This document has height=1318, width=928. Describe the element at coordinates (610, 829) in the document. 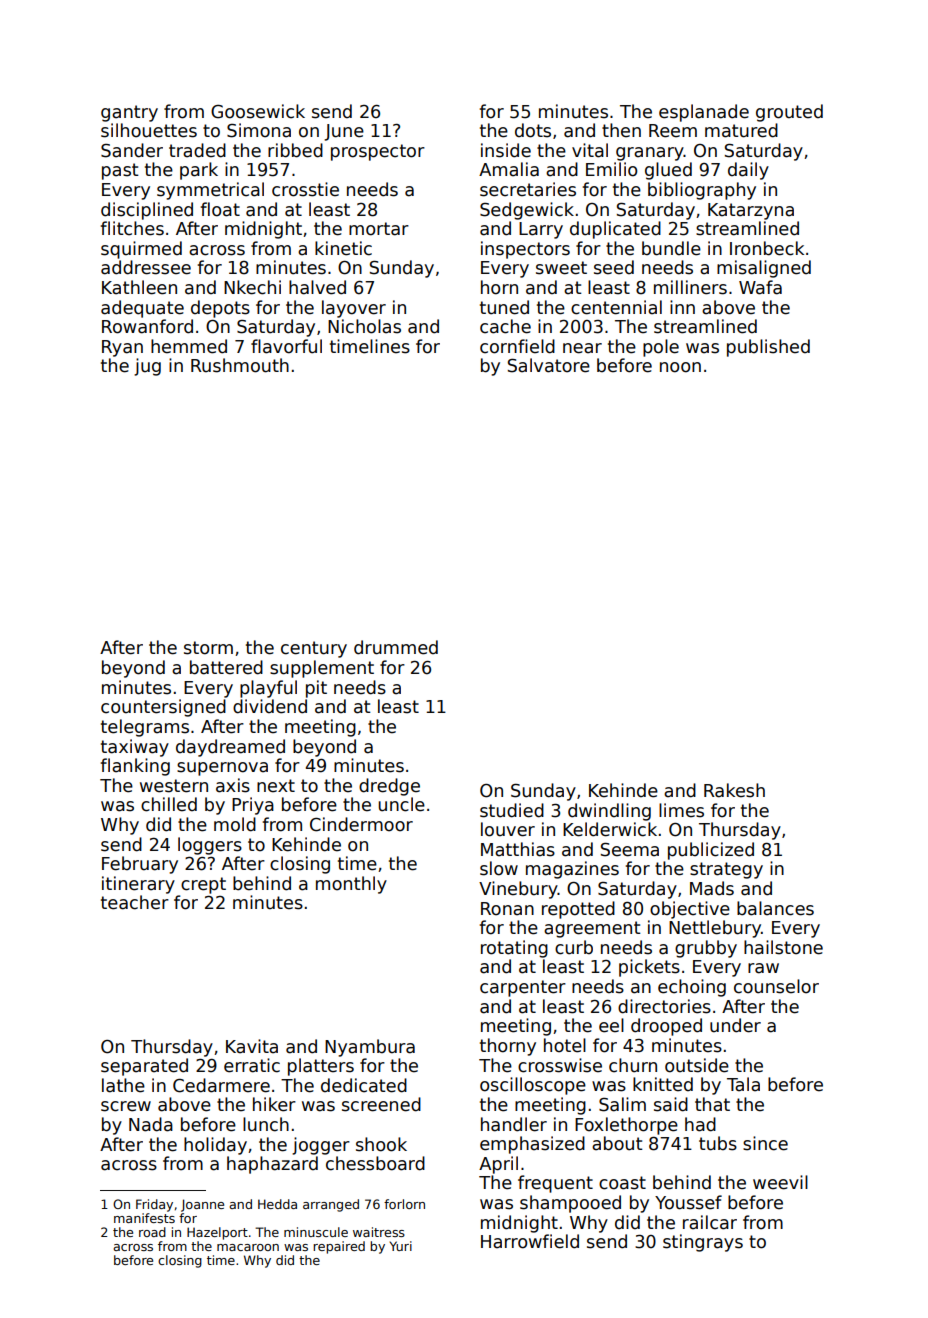

I see `Kelderwick` at that location.
